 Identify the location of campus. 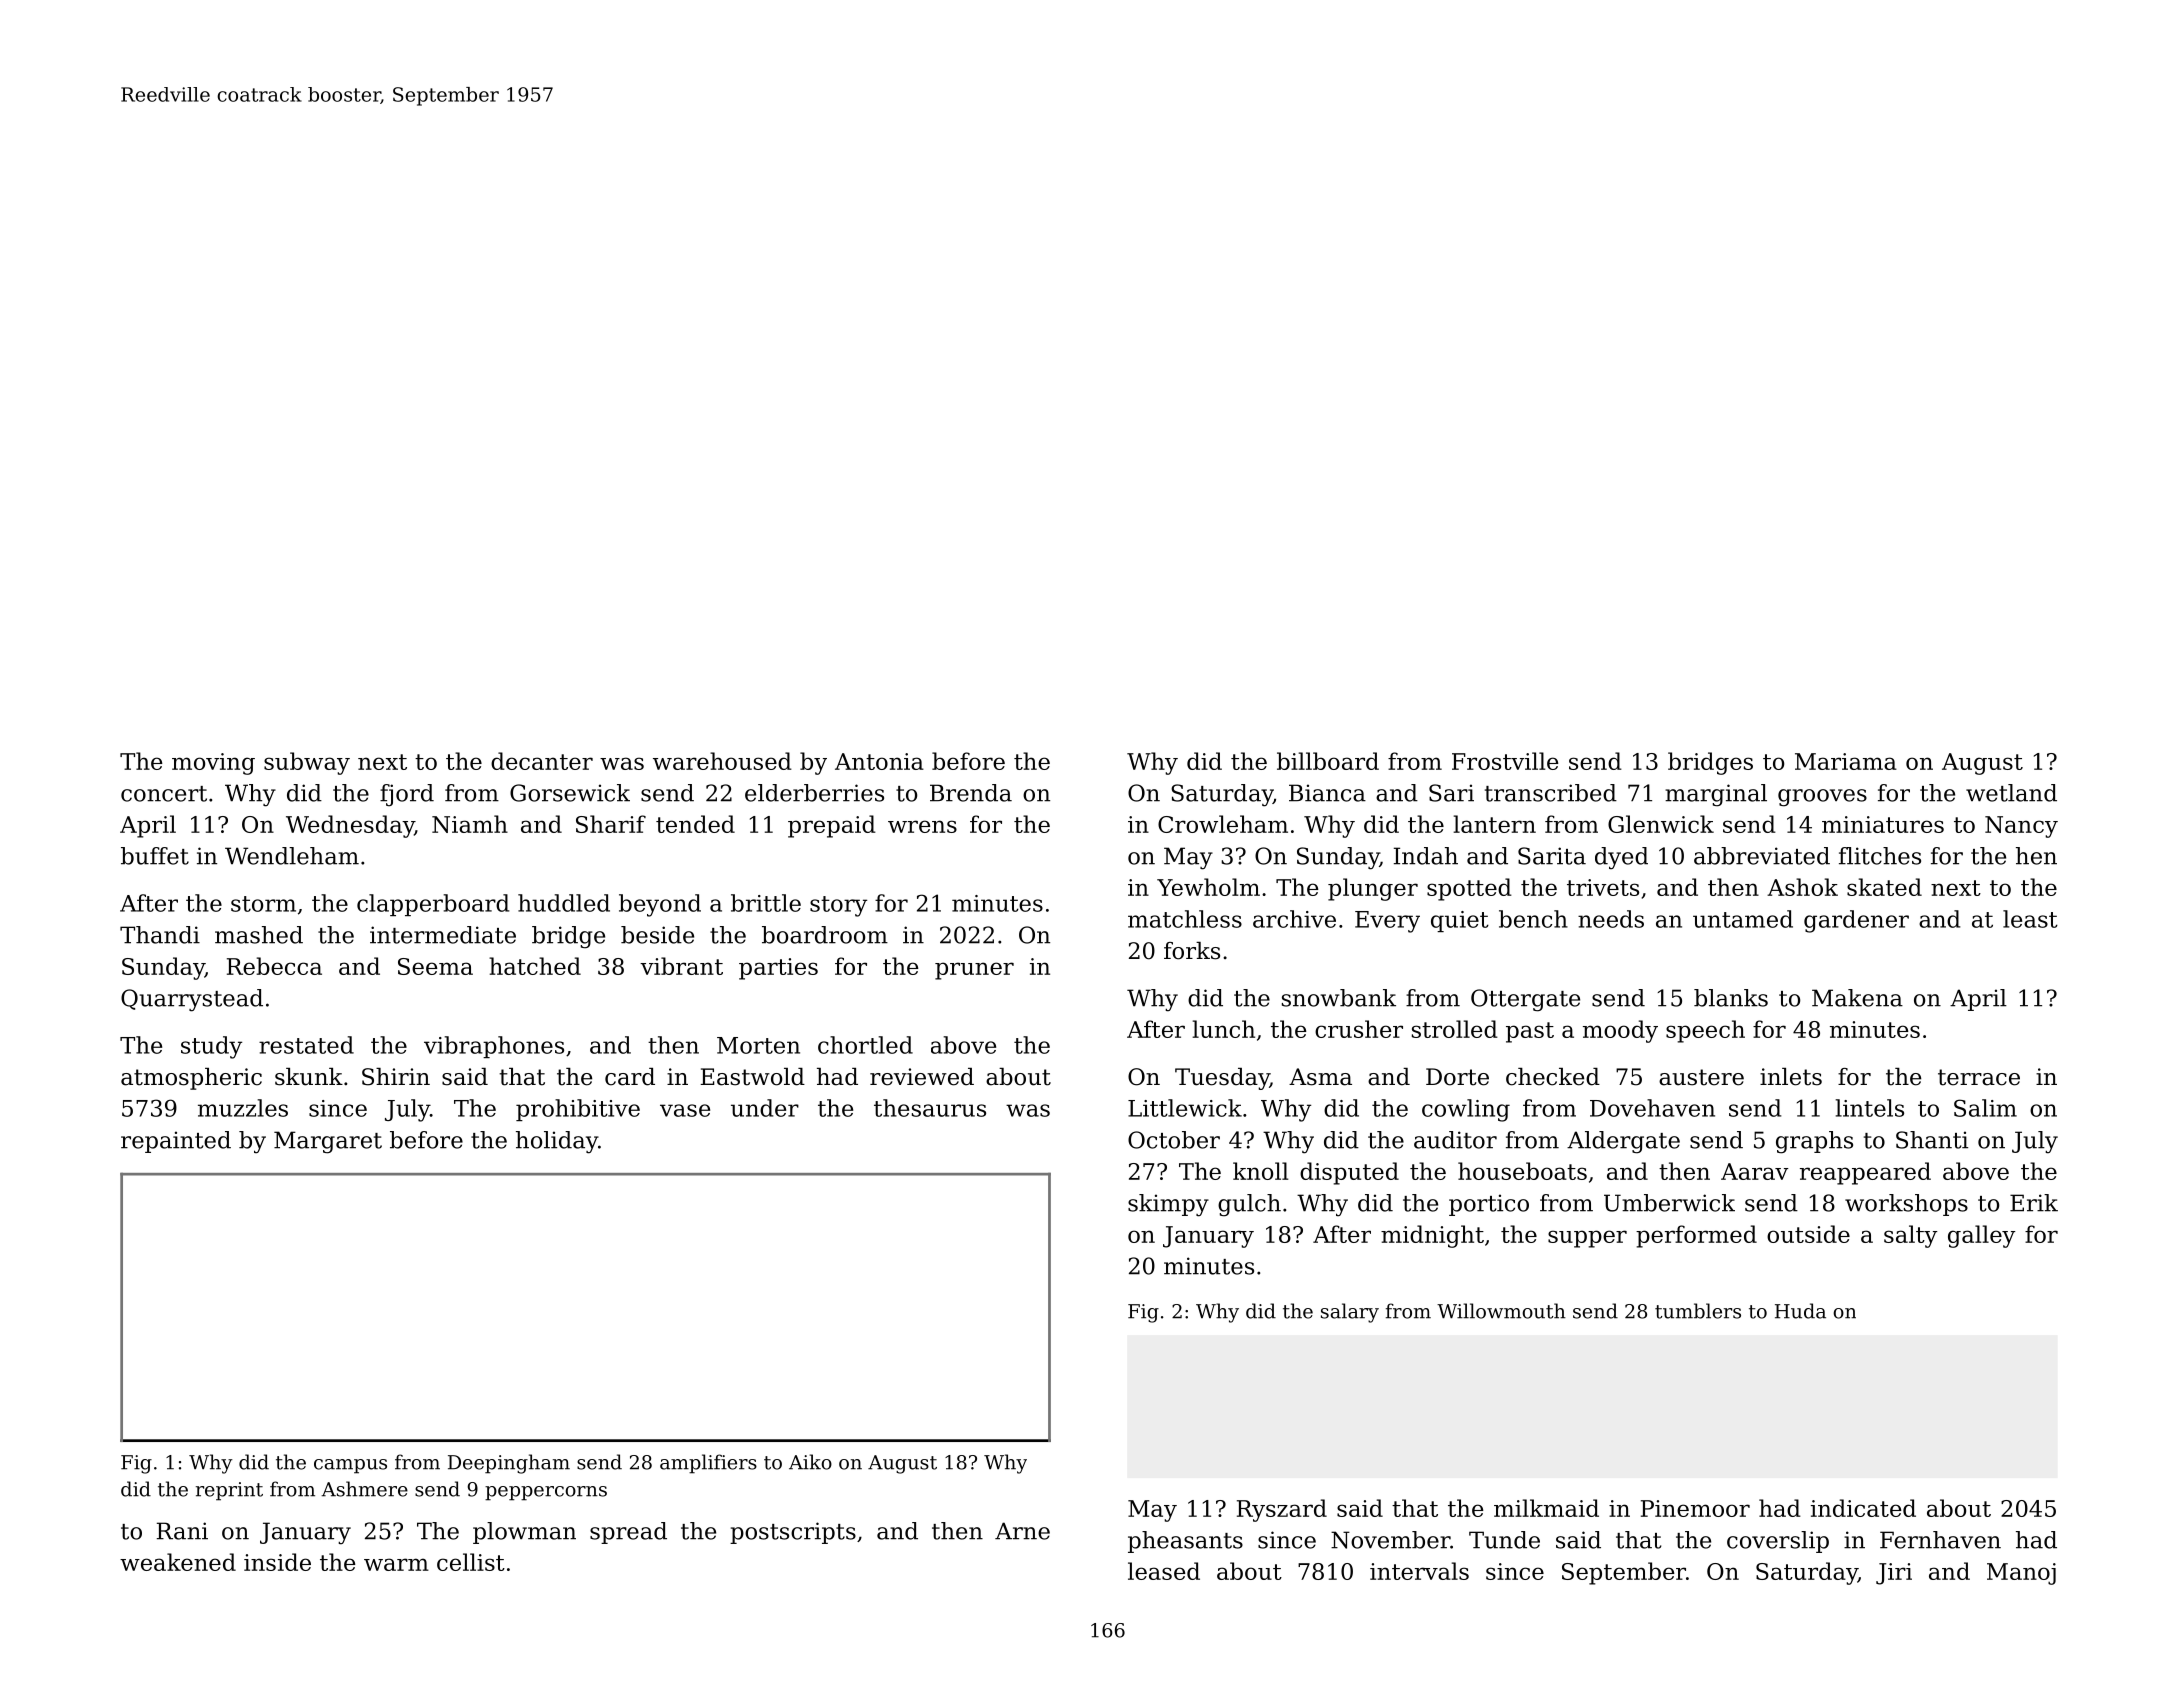
(350, 1466).
